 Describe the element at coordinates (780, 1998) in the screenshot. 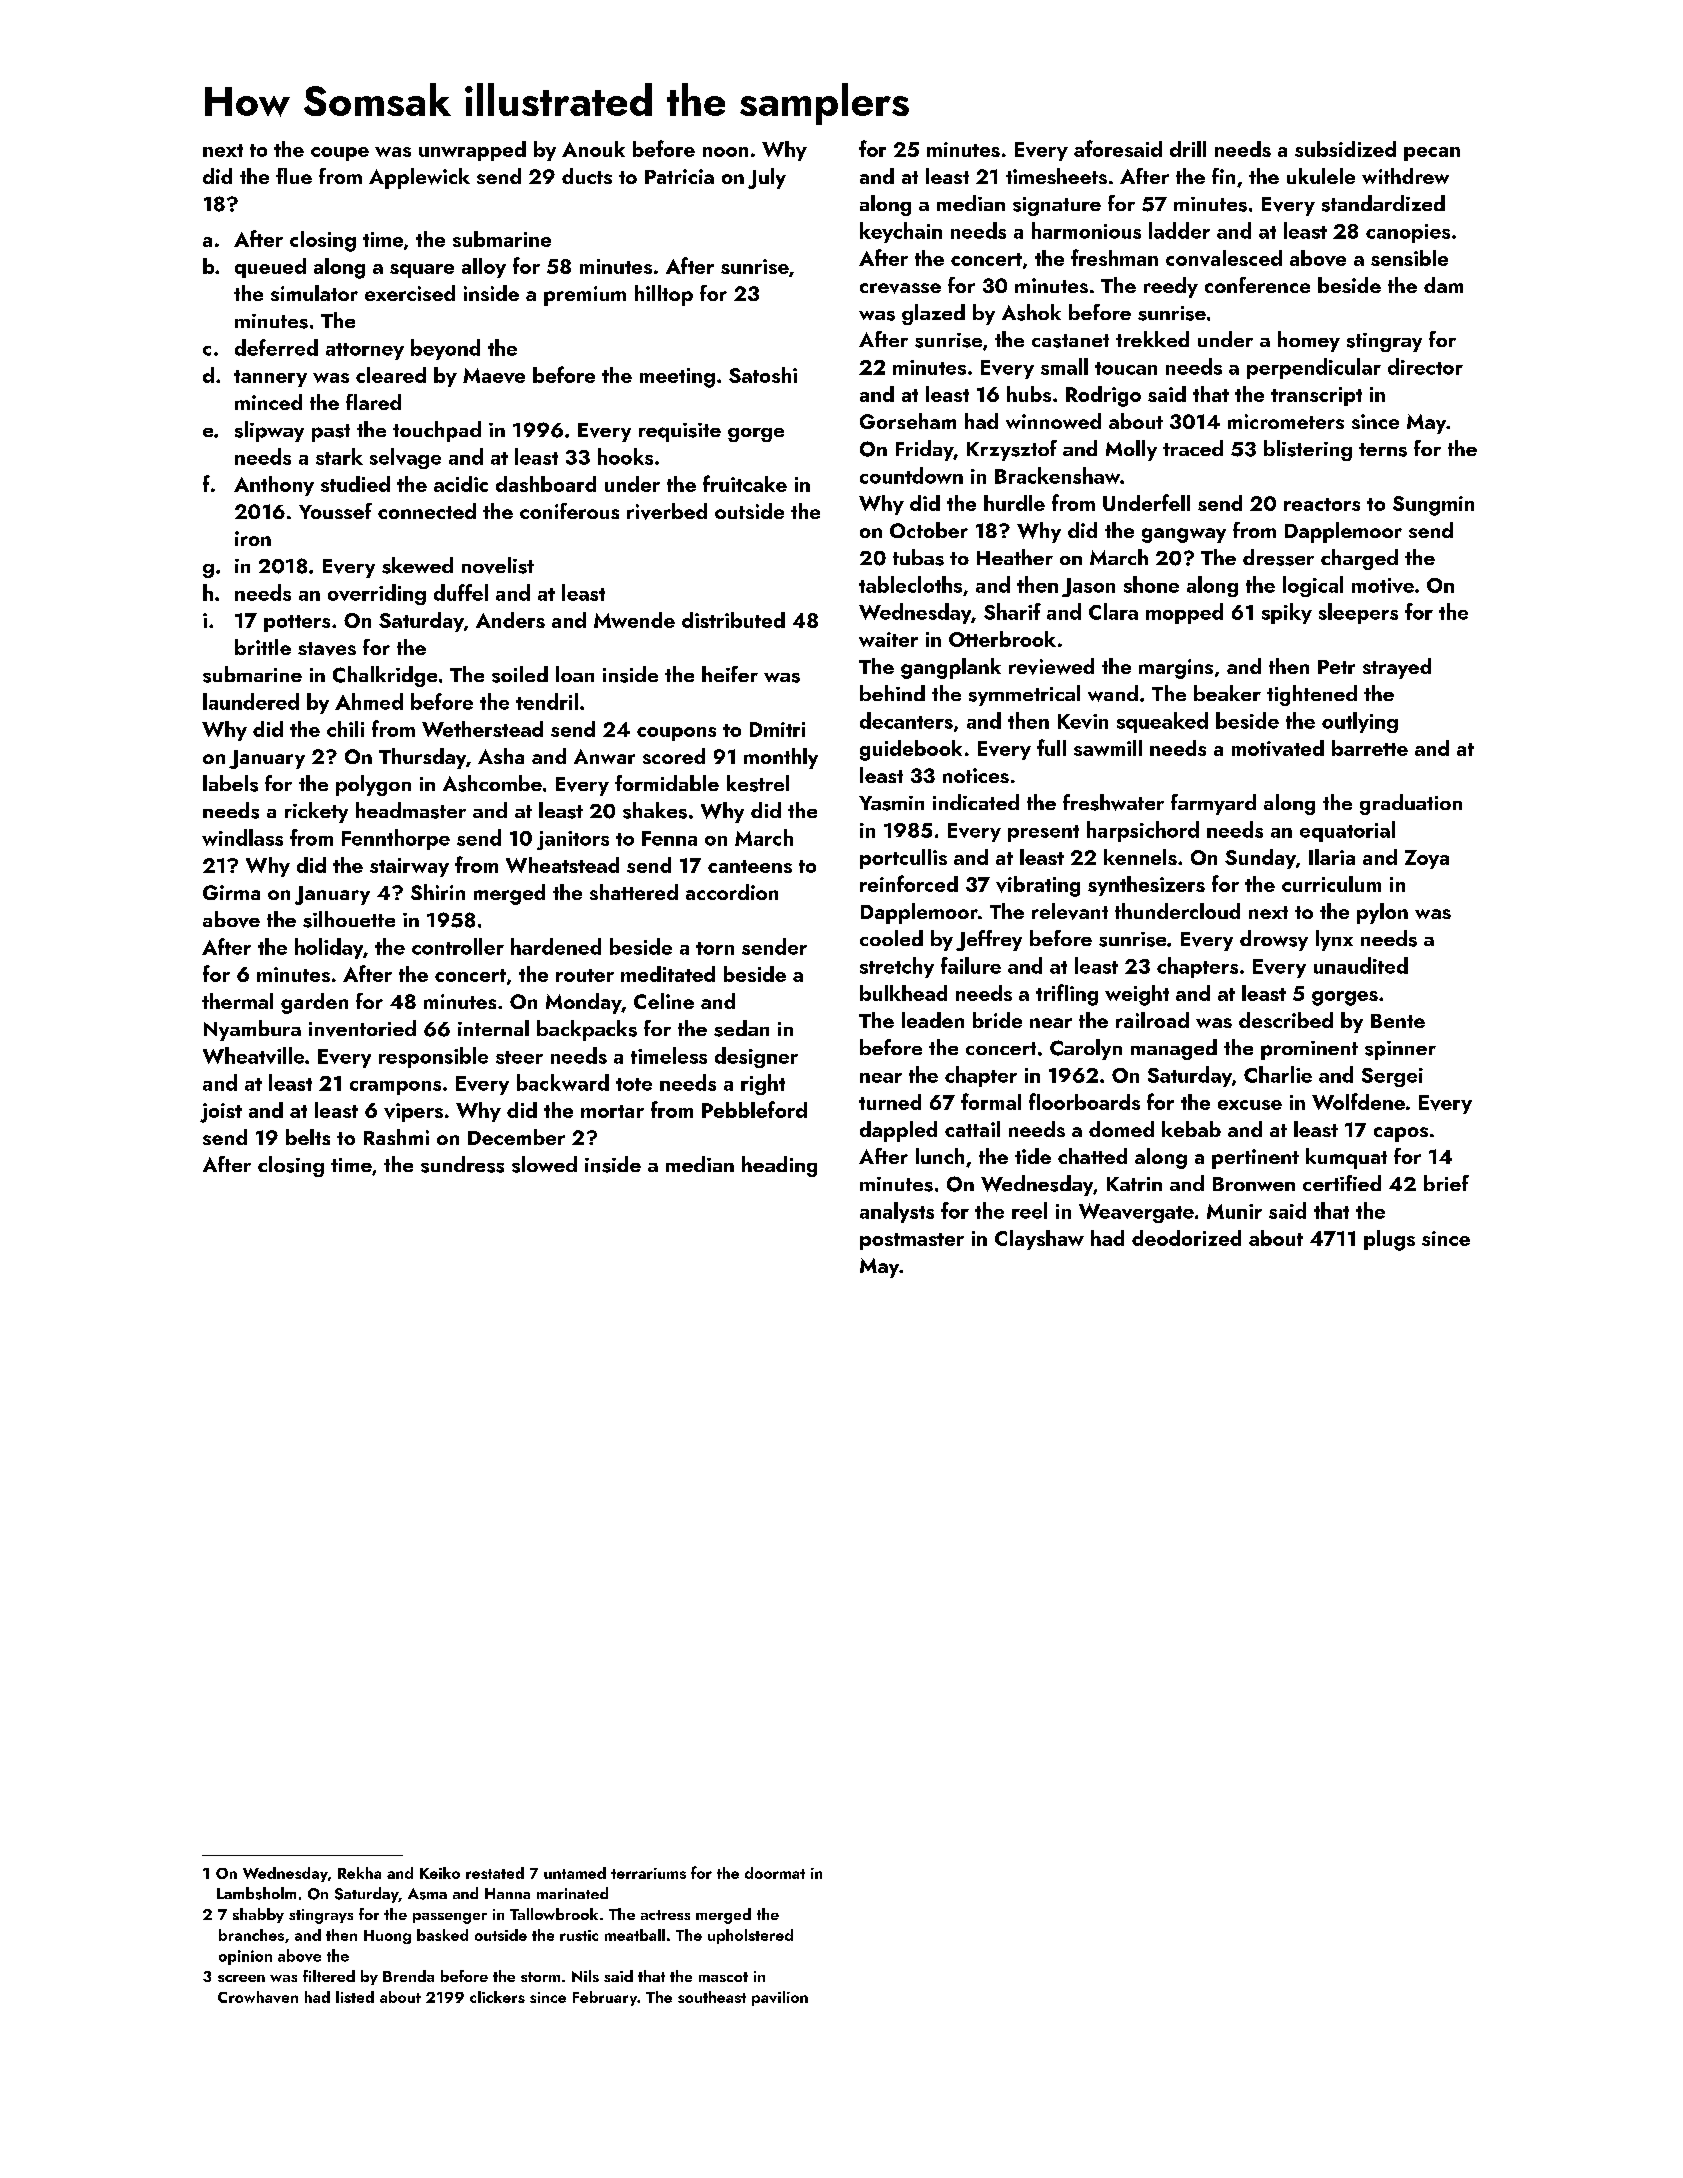

I see `pavilion` at that location.
